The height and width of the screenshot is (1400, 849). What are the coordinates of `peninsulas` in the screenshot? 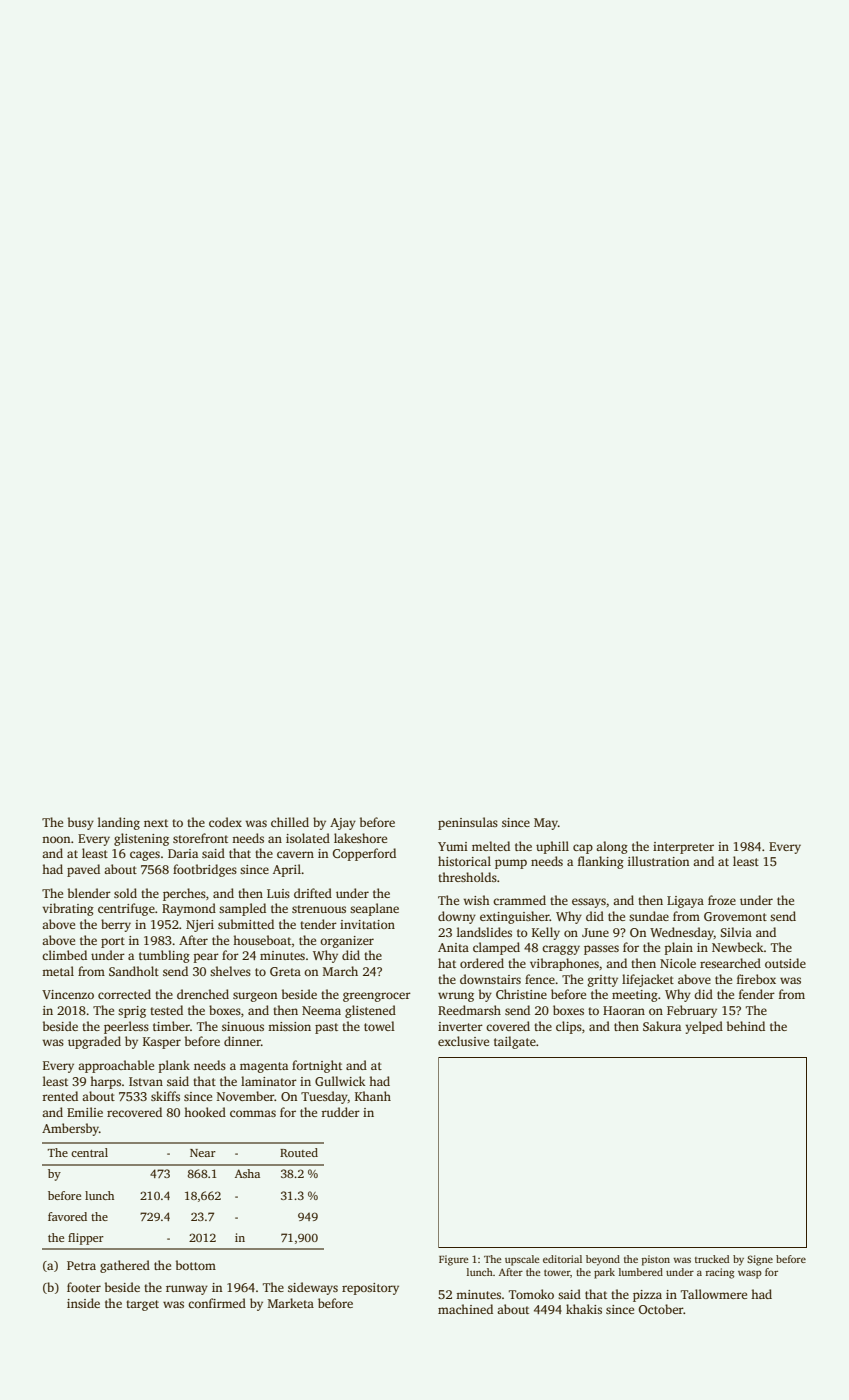 It's located at (468, 823).
